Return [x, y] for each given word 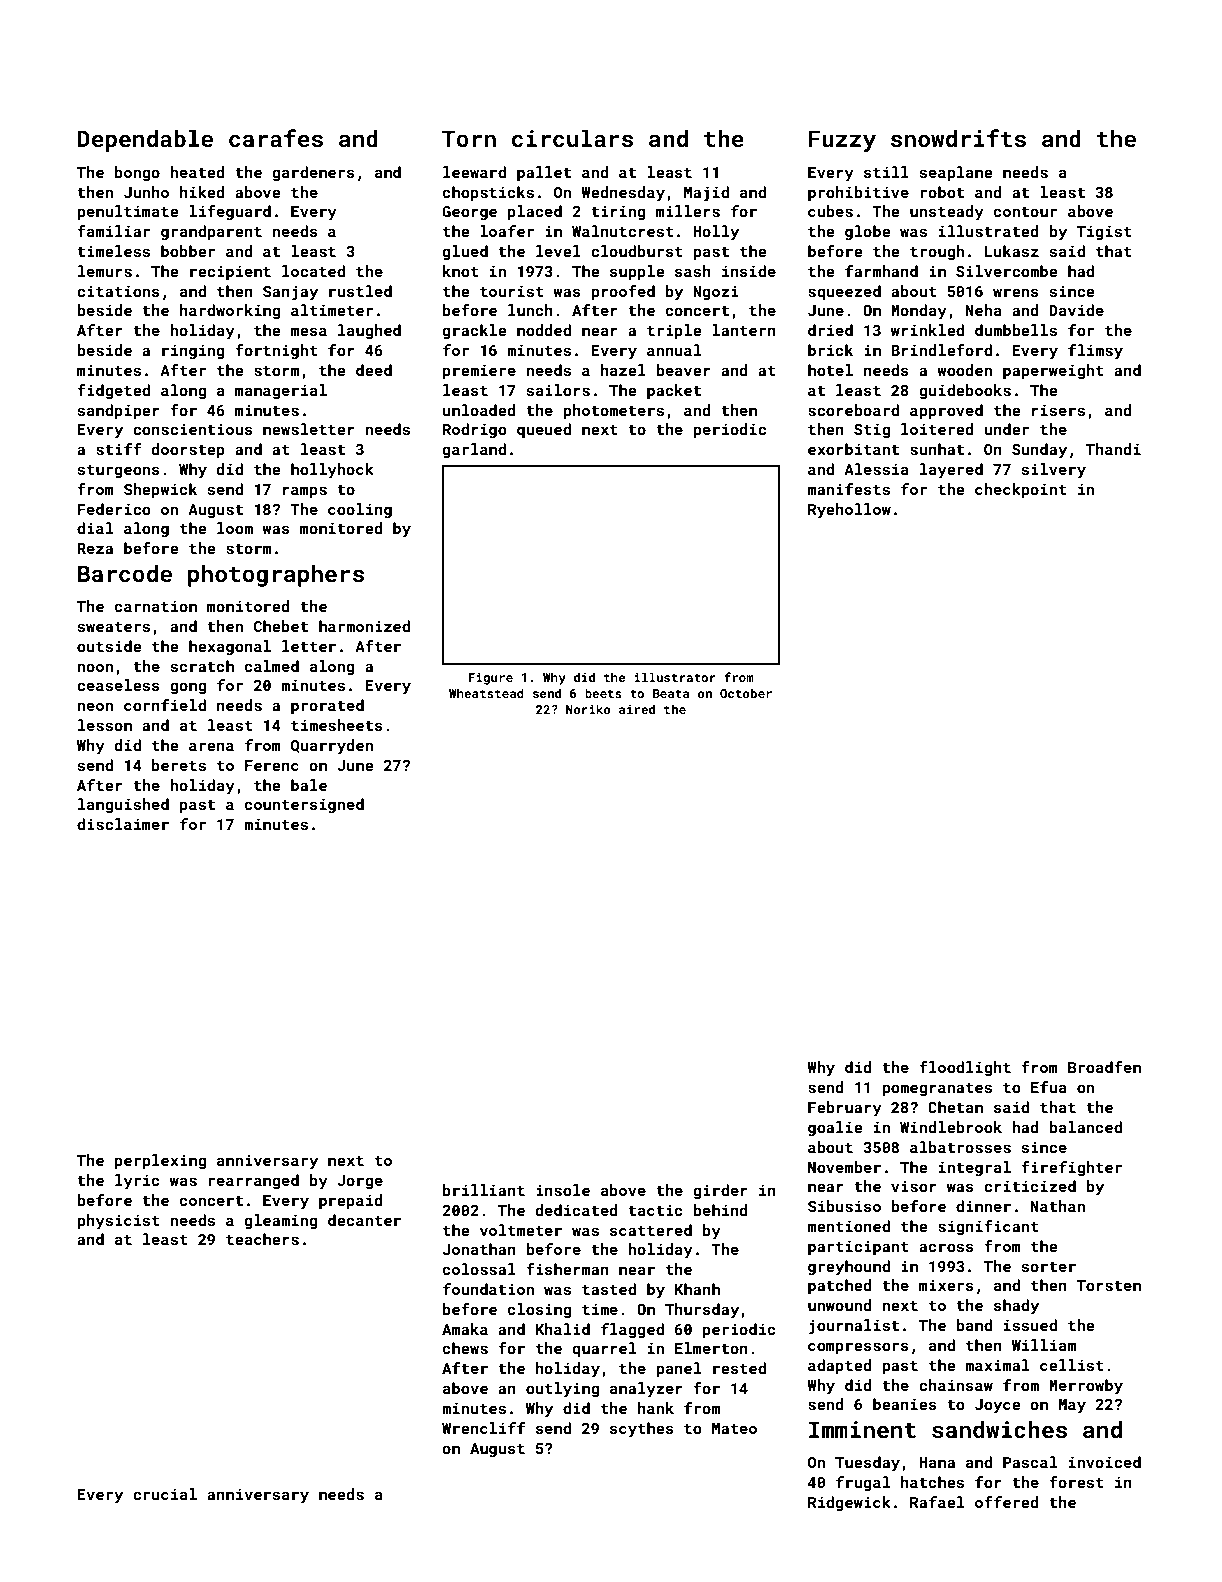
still [886, 172]
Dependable [145, 141]
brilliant [484, 1190]
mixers [946, 1285]
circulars [572, 138]
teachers [262, 1239]
